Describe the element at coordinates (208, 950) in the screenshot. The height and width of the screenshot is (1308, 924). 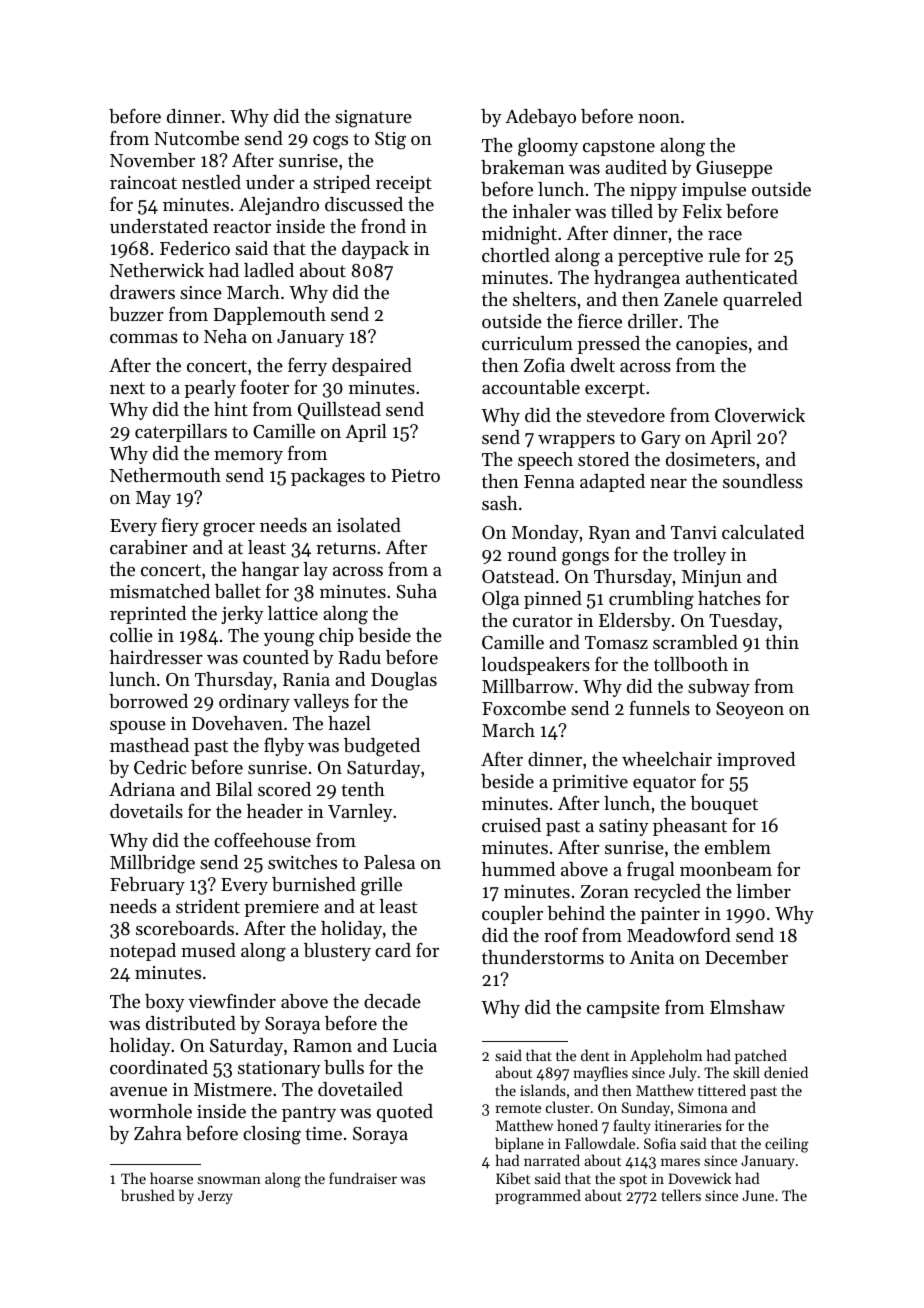
I see `mused` at that location.
